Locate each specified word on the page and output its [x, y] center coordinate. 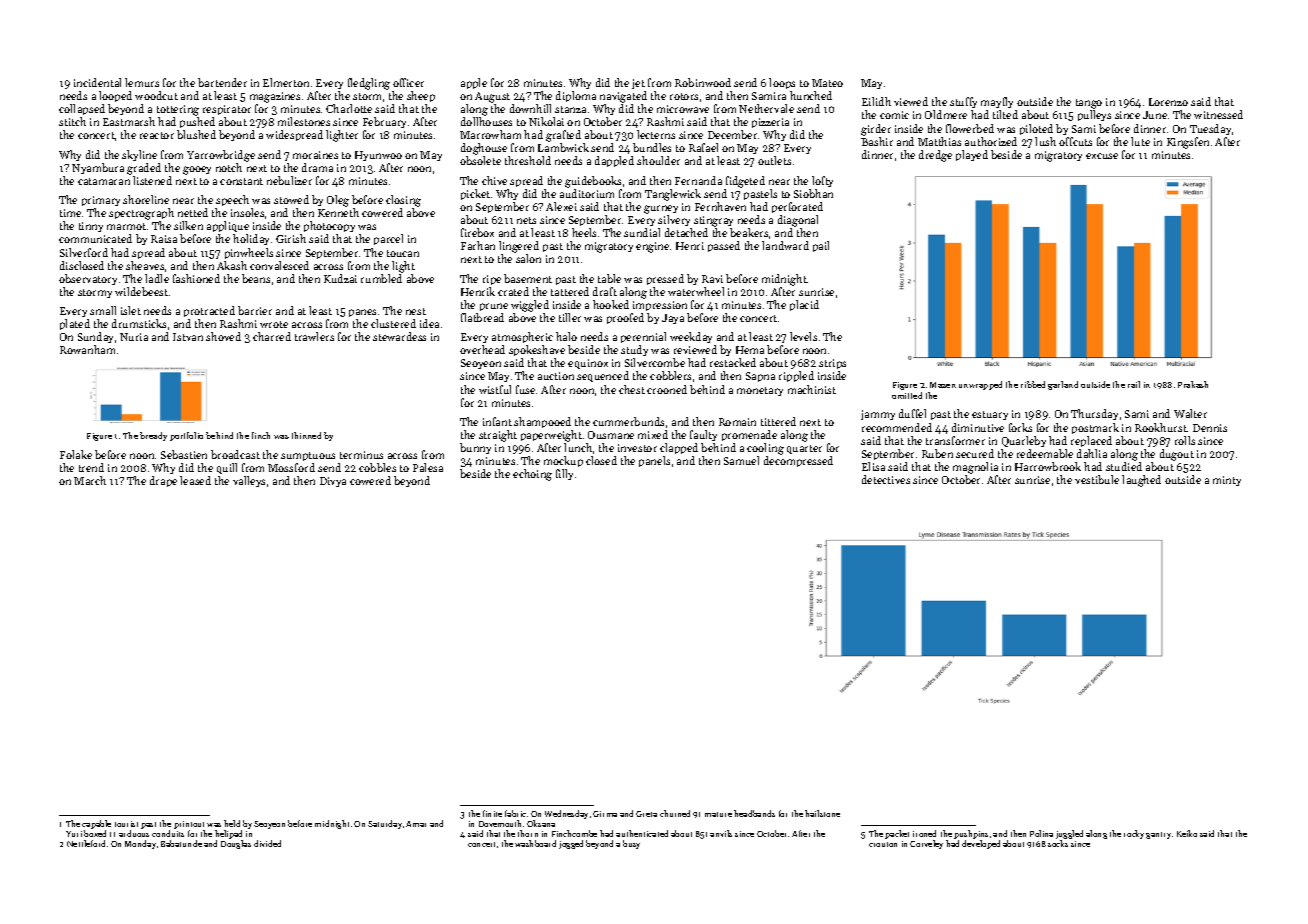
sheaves [145, 265]
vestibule [1097, 479]
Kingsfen [1188, 143]
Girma [605, 814]
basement [528, 278]
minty [1227, 481]
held [232, 823]
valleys [249, 481]
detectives [886, 479]
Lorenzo [1168, 102]
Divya [333, 482]
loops [782, 83]
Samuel [741, 460]
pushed [197, 122]
